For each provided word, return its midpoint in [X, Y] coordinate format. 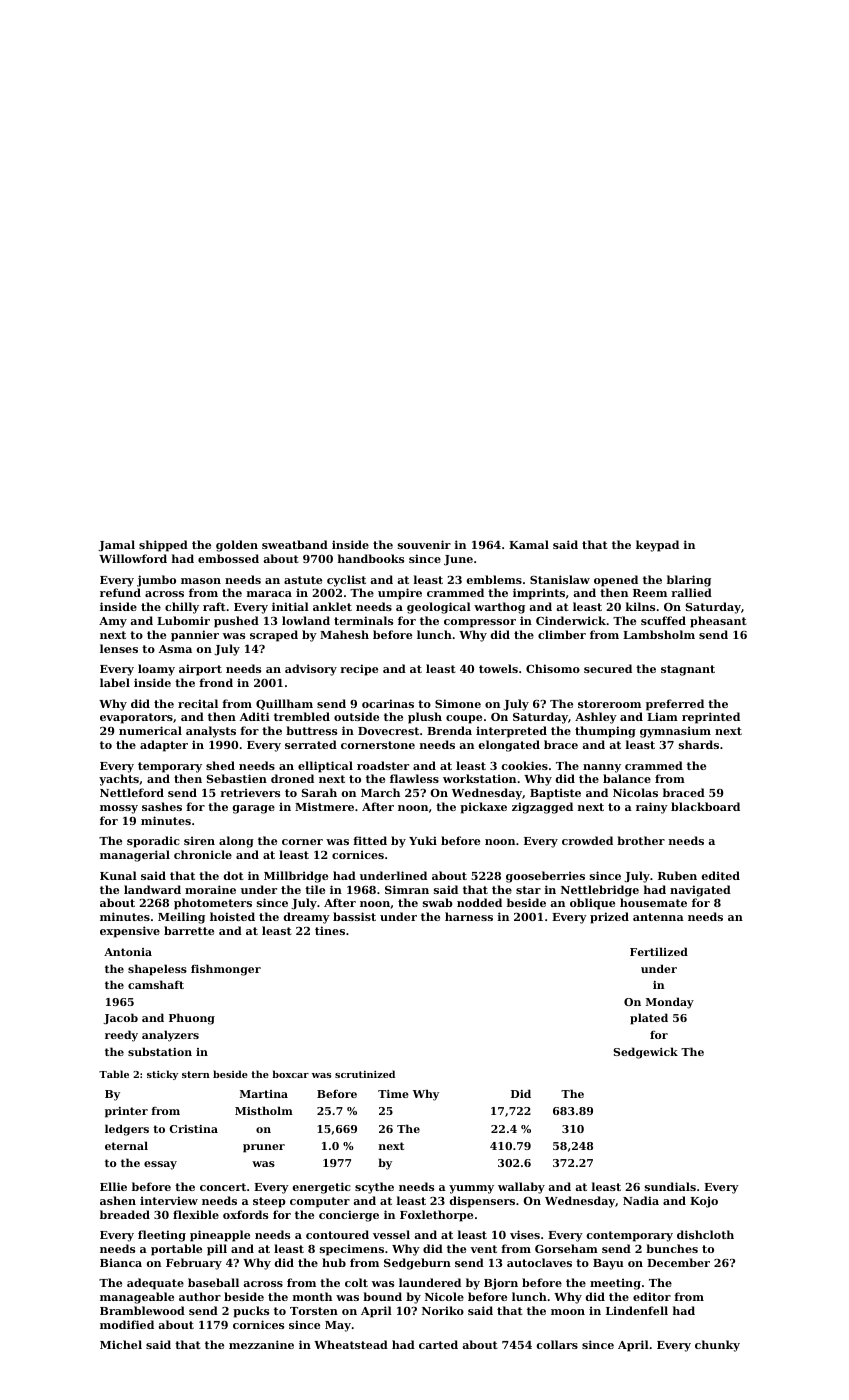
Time [393, 1094]
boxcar [290, 1074]
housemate [653, 902]
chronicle [203, 854]
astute [303, 580]
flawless [414, 778]
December [678, 1262]
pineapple [220, 1236]
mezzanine [261, 1344]
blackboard [705, 806]
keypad [657, 546]
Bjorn [501, 1284]
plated [649, 1019]
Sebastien [237, 778]
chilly [182, 608]
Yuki [423, 840]
